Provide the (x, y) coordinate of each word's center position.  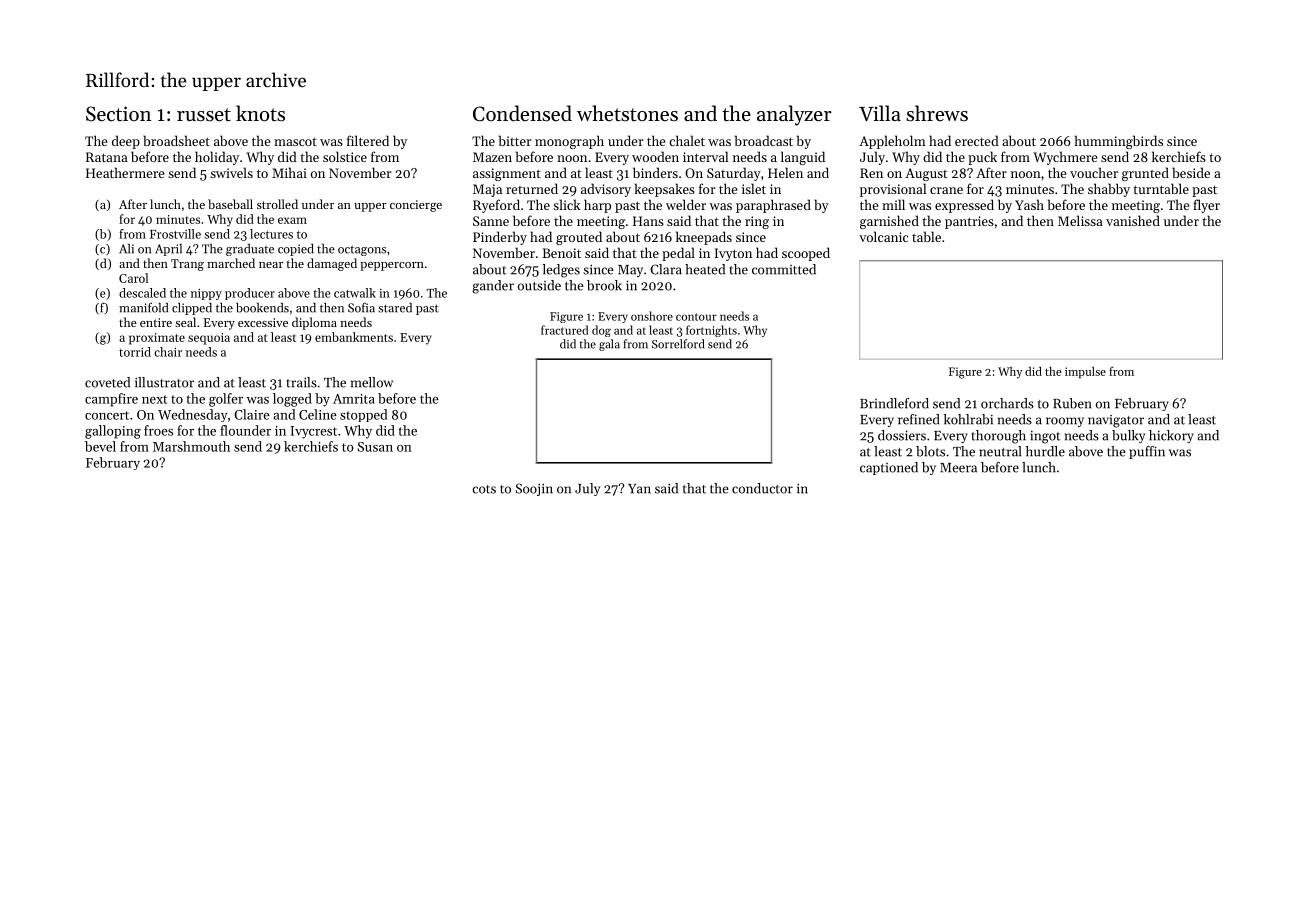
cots (484, 489)
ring (757, 222)
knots (260, 113)
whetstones (627, 113)
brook (604, 285)
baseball (230, 204)
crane (946, 190)
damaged (332, 264)
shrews (937, 113)
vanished (1133, 220)
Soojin (534, 489)
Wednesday (193, 415)
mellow (372, 382)
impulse (1085, 372)
